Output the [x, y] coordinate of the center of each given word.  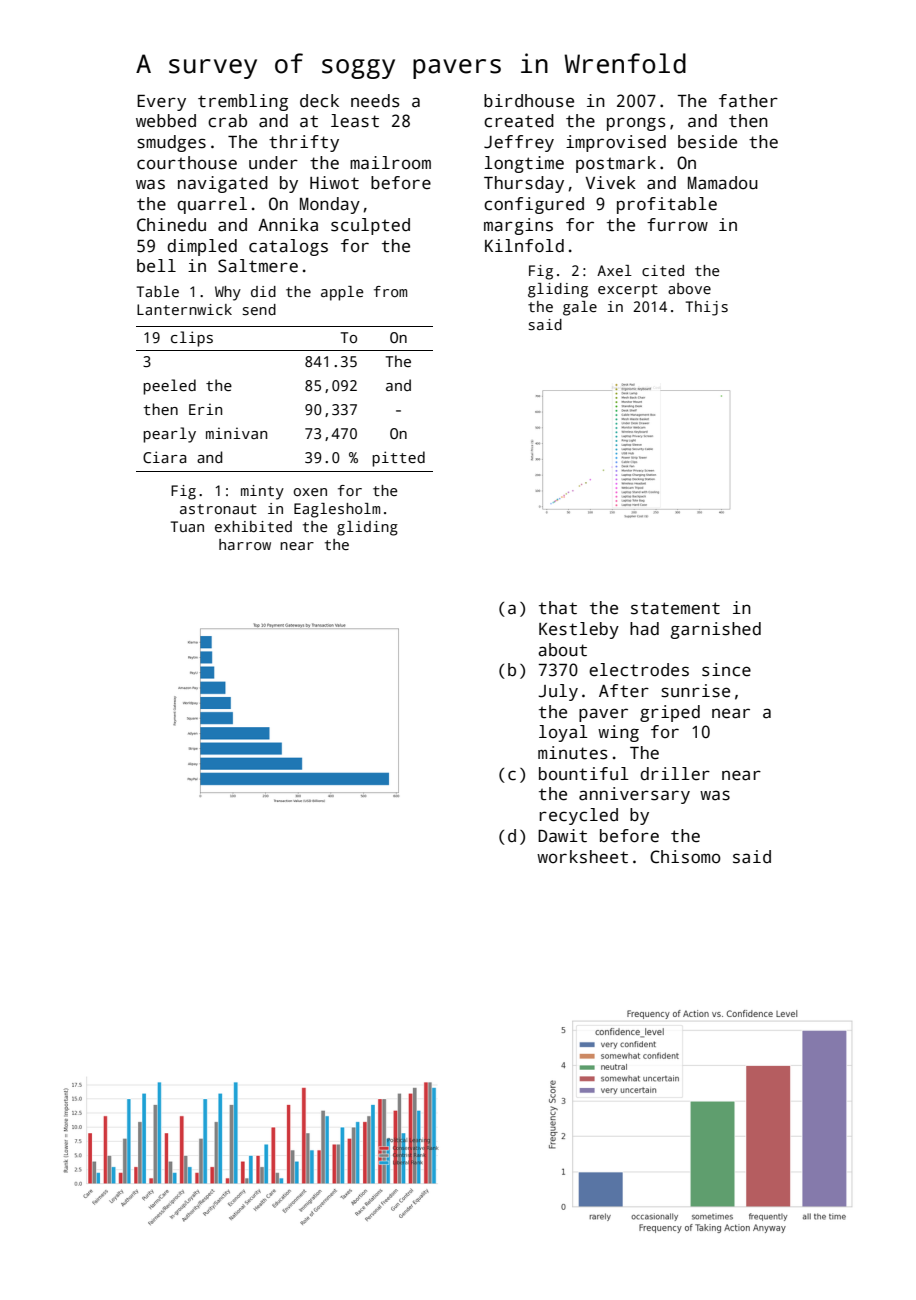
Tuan [187, 526]
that [558, 608]
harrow [245, 544]
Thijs [707, 308]
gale [580, 308]
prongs [636, 124]
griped [670, 713]
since [726, 670]
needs [375, 101]
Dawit [562, 836]
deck [319, 101]
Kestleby [579, 630]
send [259, 309]
